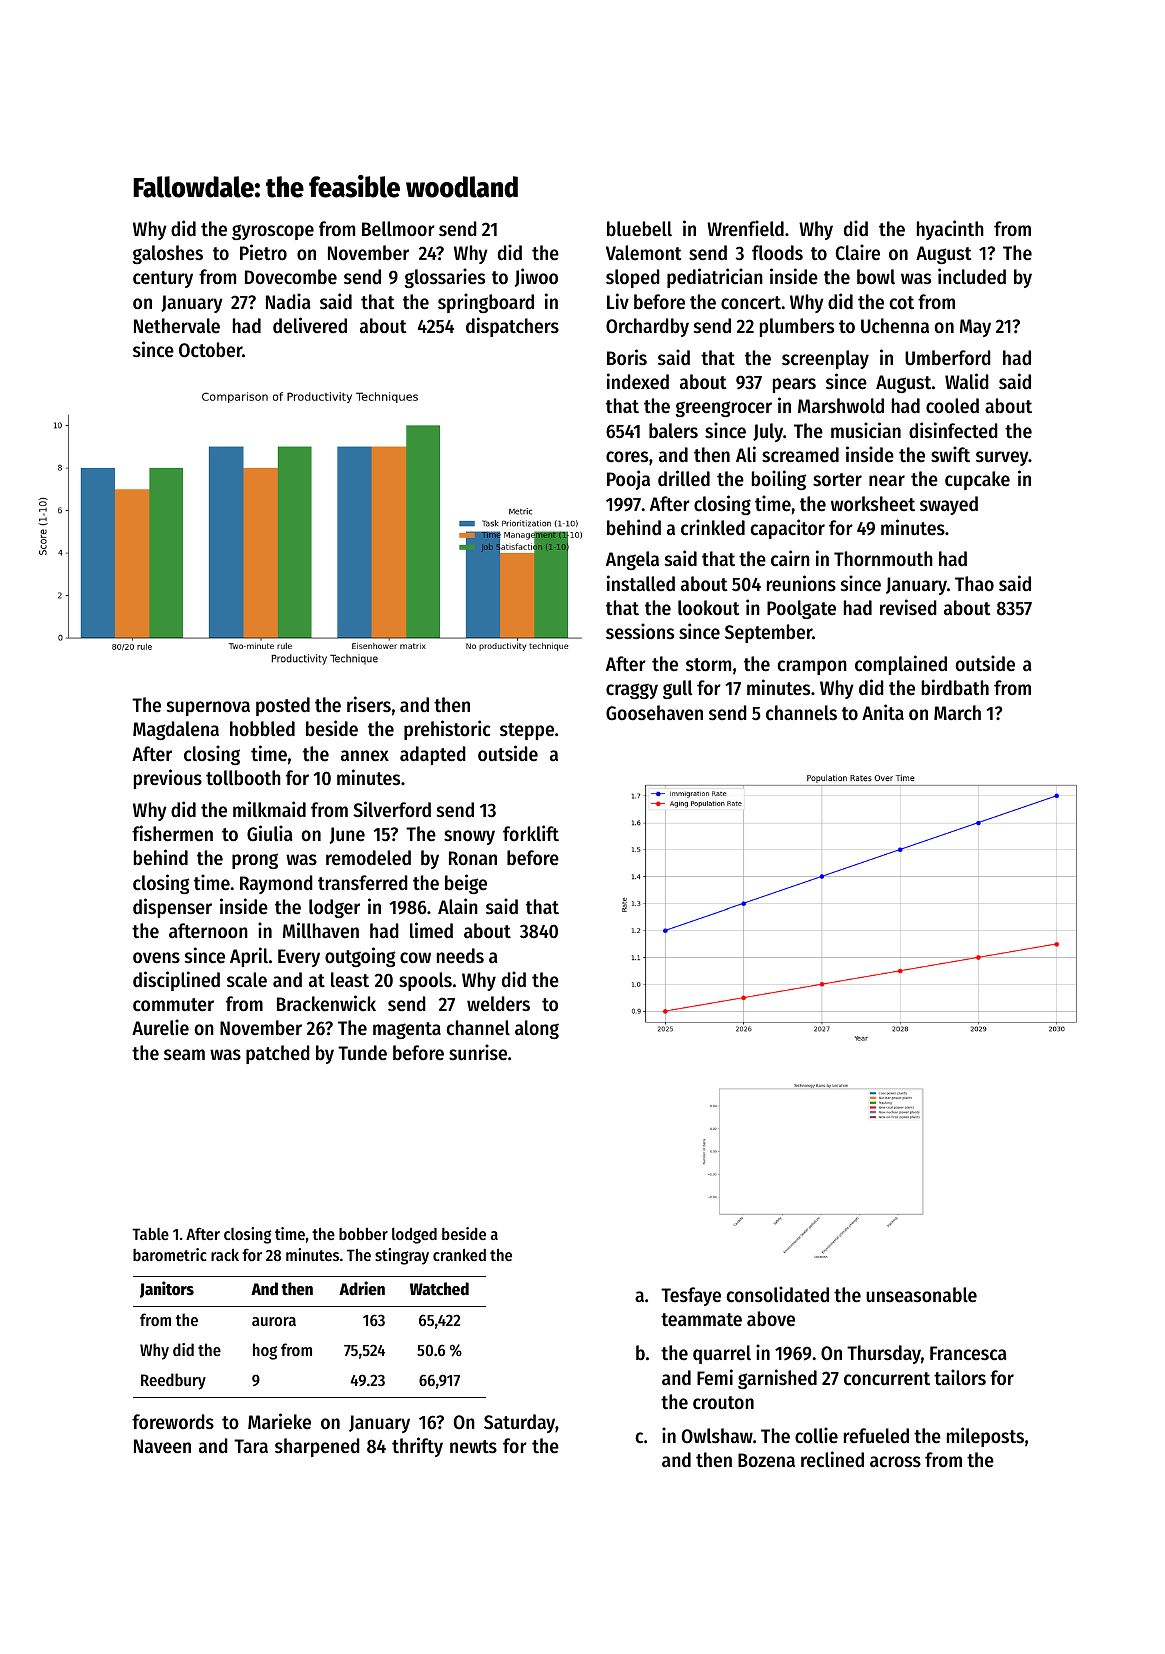 The image size is (1165, 1654). Describe the element at coordinates (974, 583) in the screenshot. I see `Thao` at that location.
